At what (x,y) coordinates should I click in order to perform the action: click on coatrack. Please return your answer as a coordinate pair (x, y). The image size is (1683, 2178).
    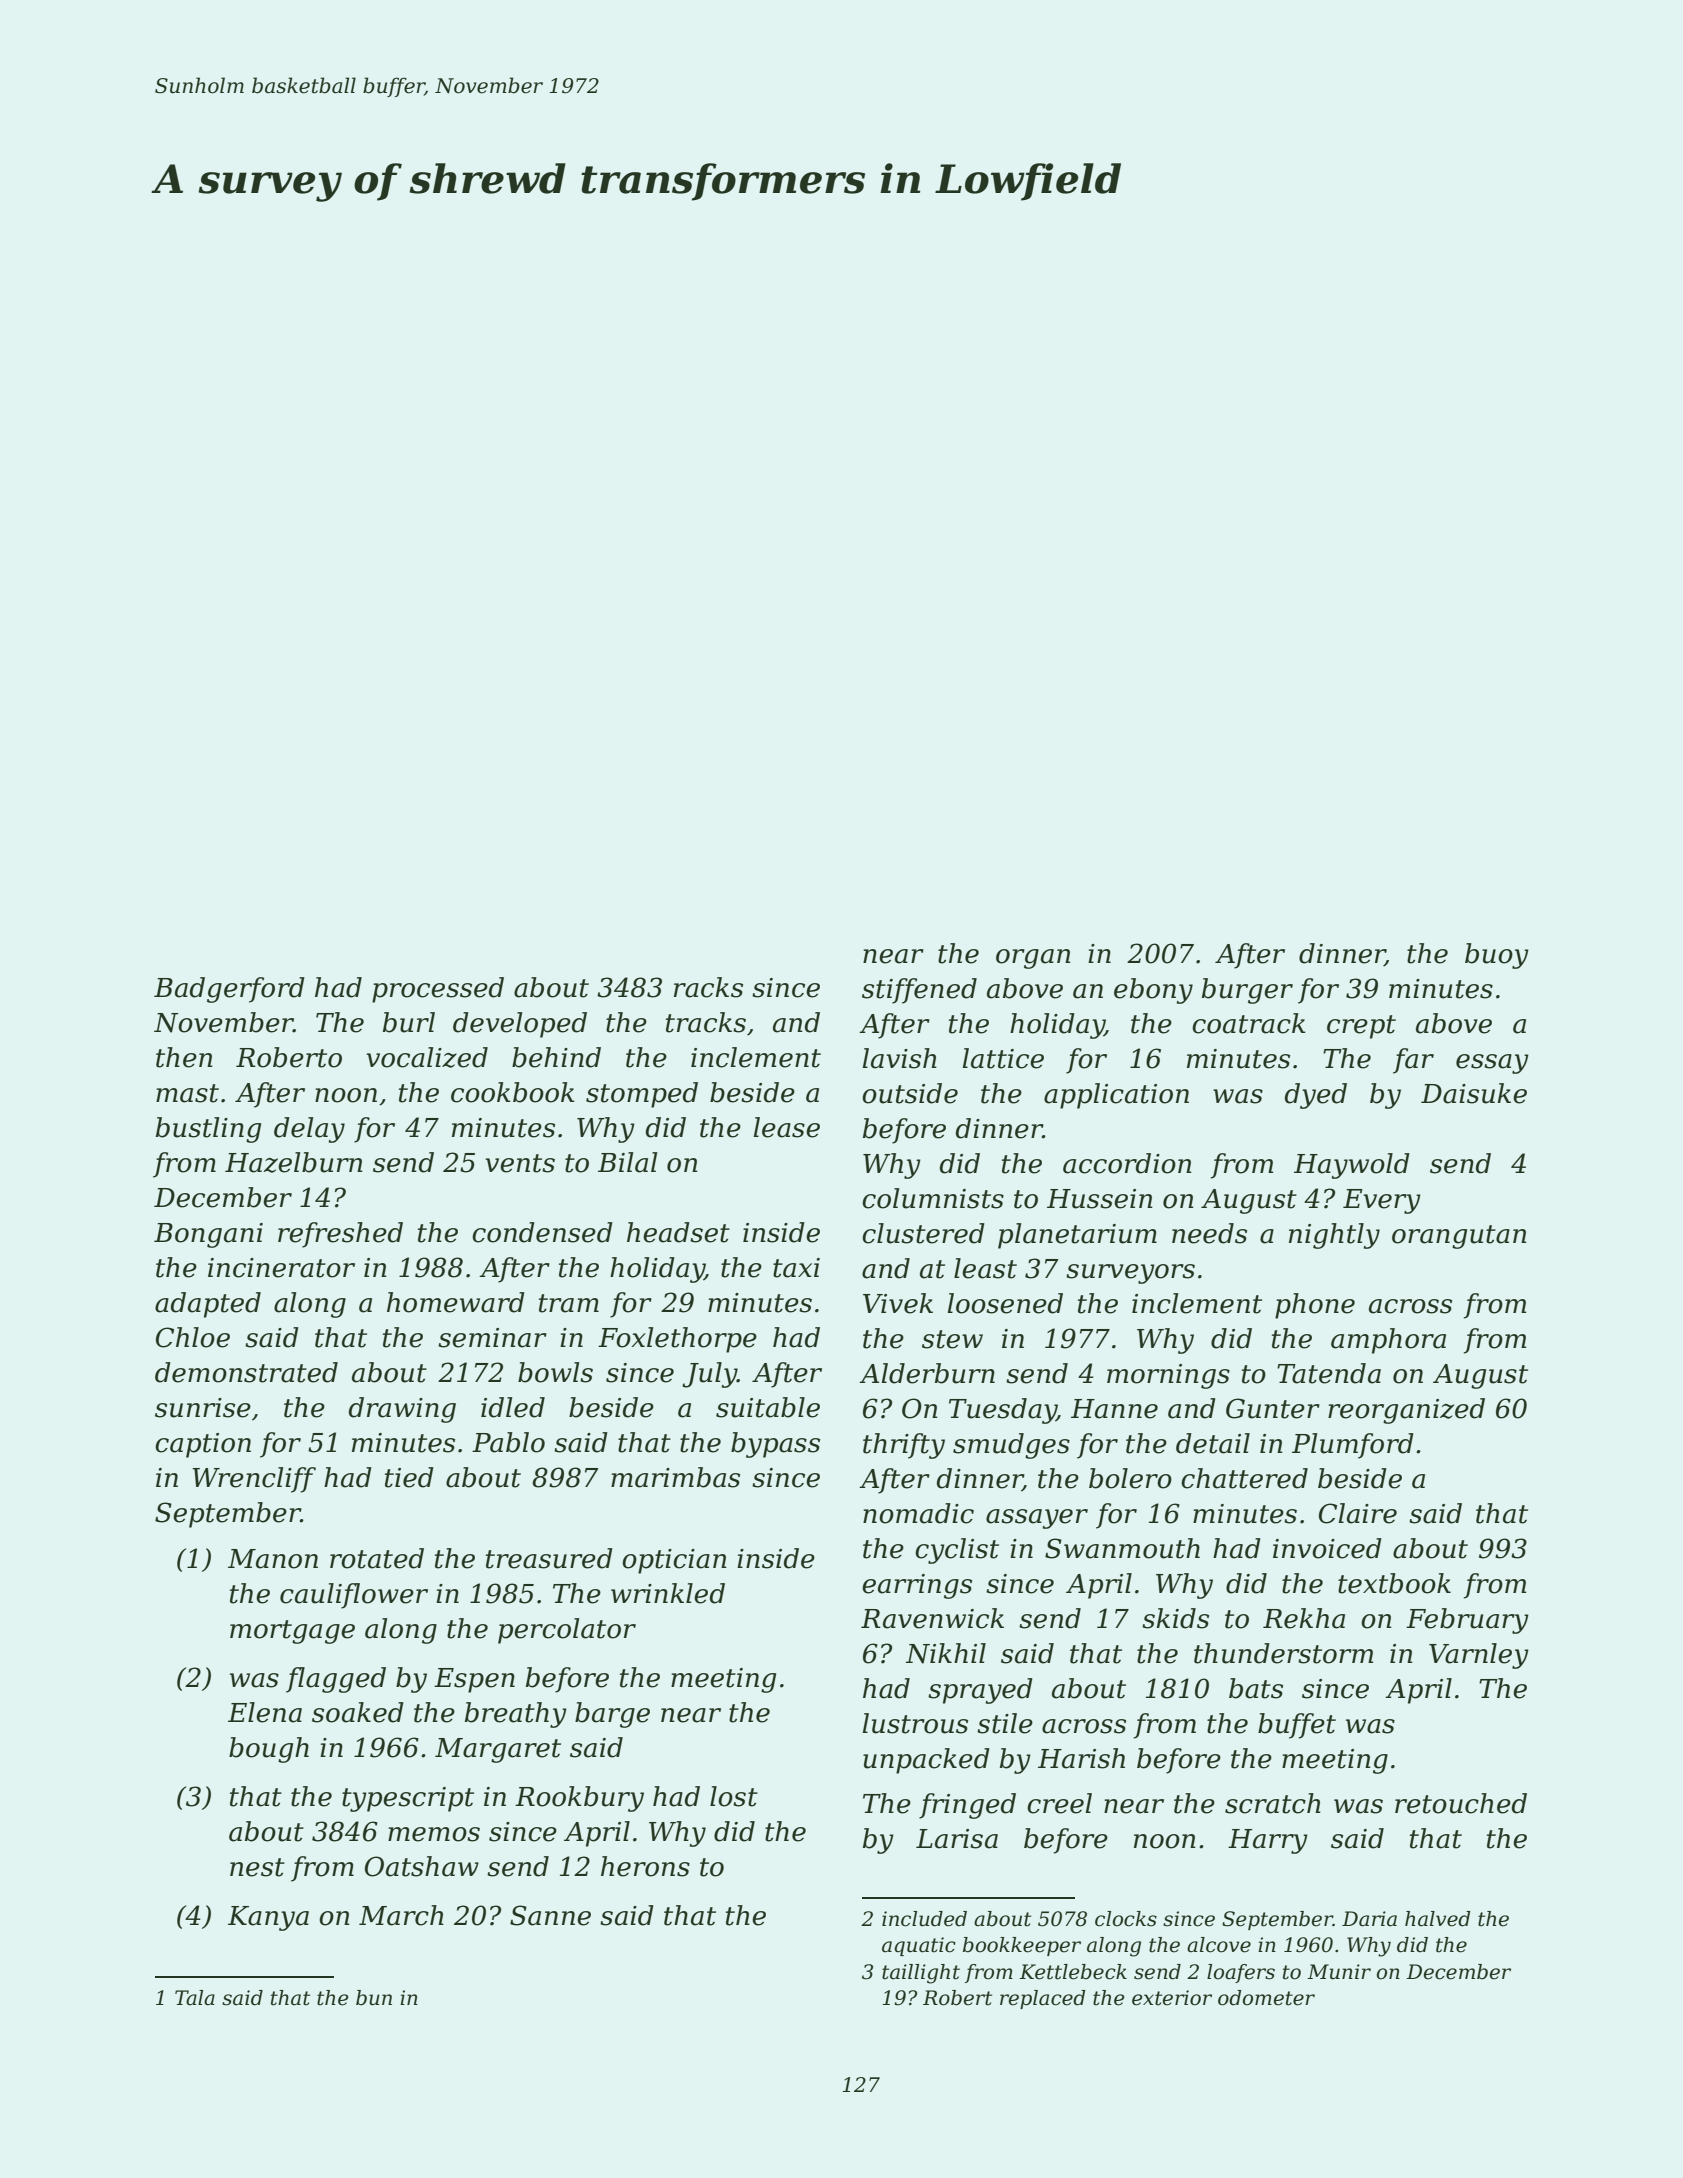
    Looking at the image, I should click on (1249, 1023).
